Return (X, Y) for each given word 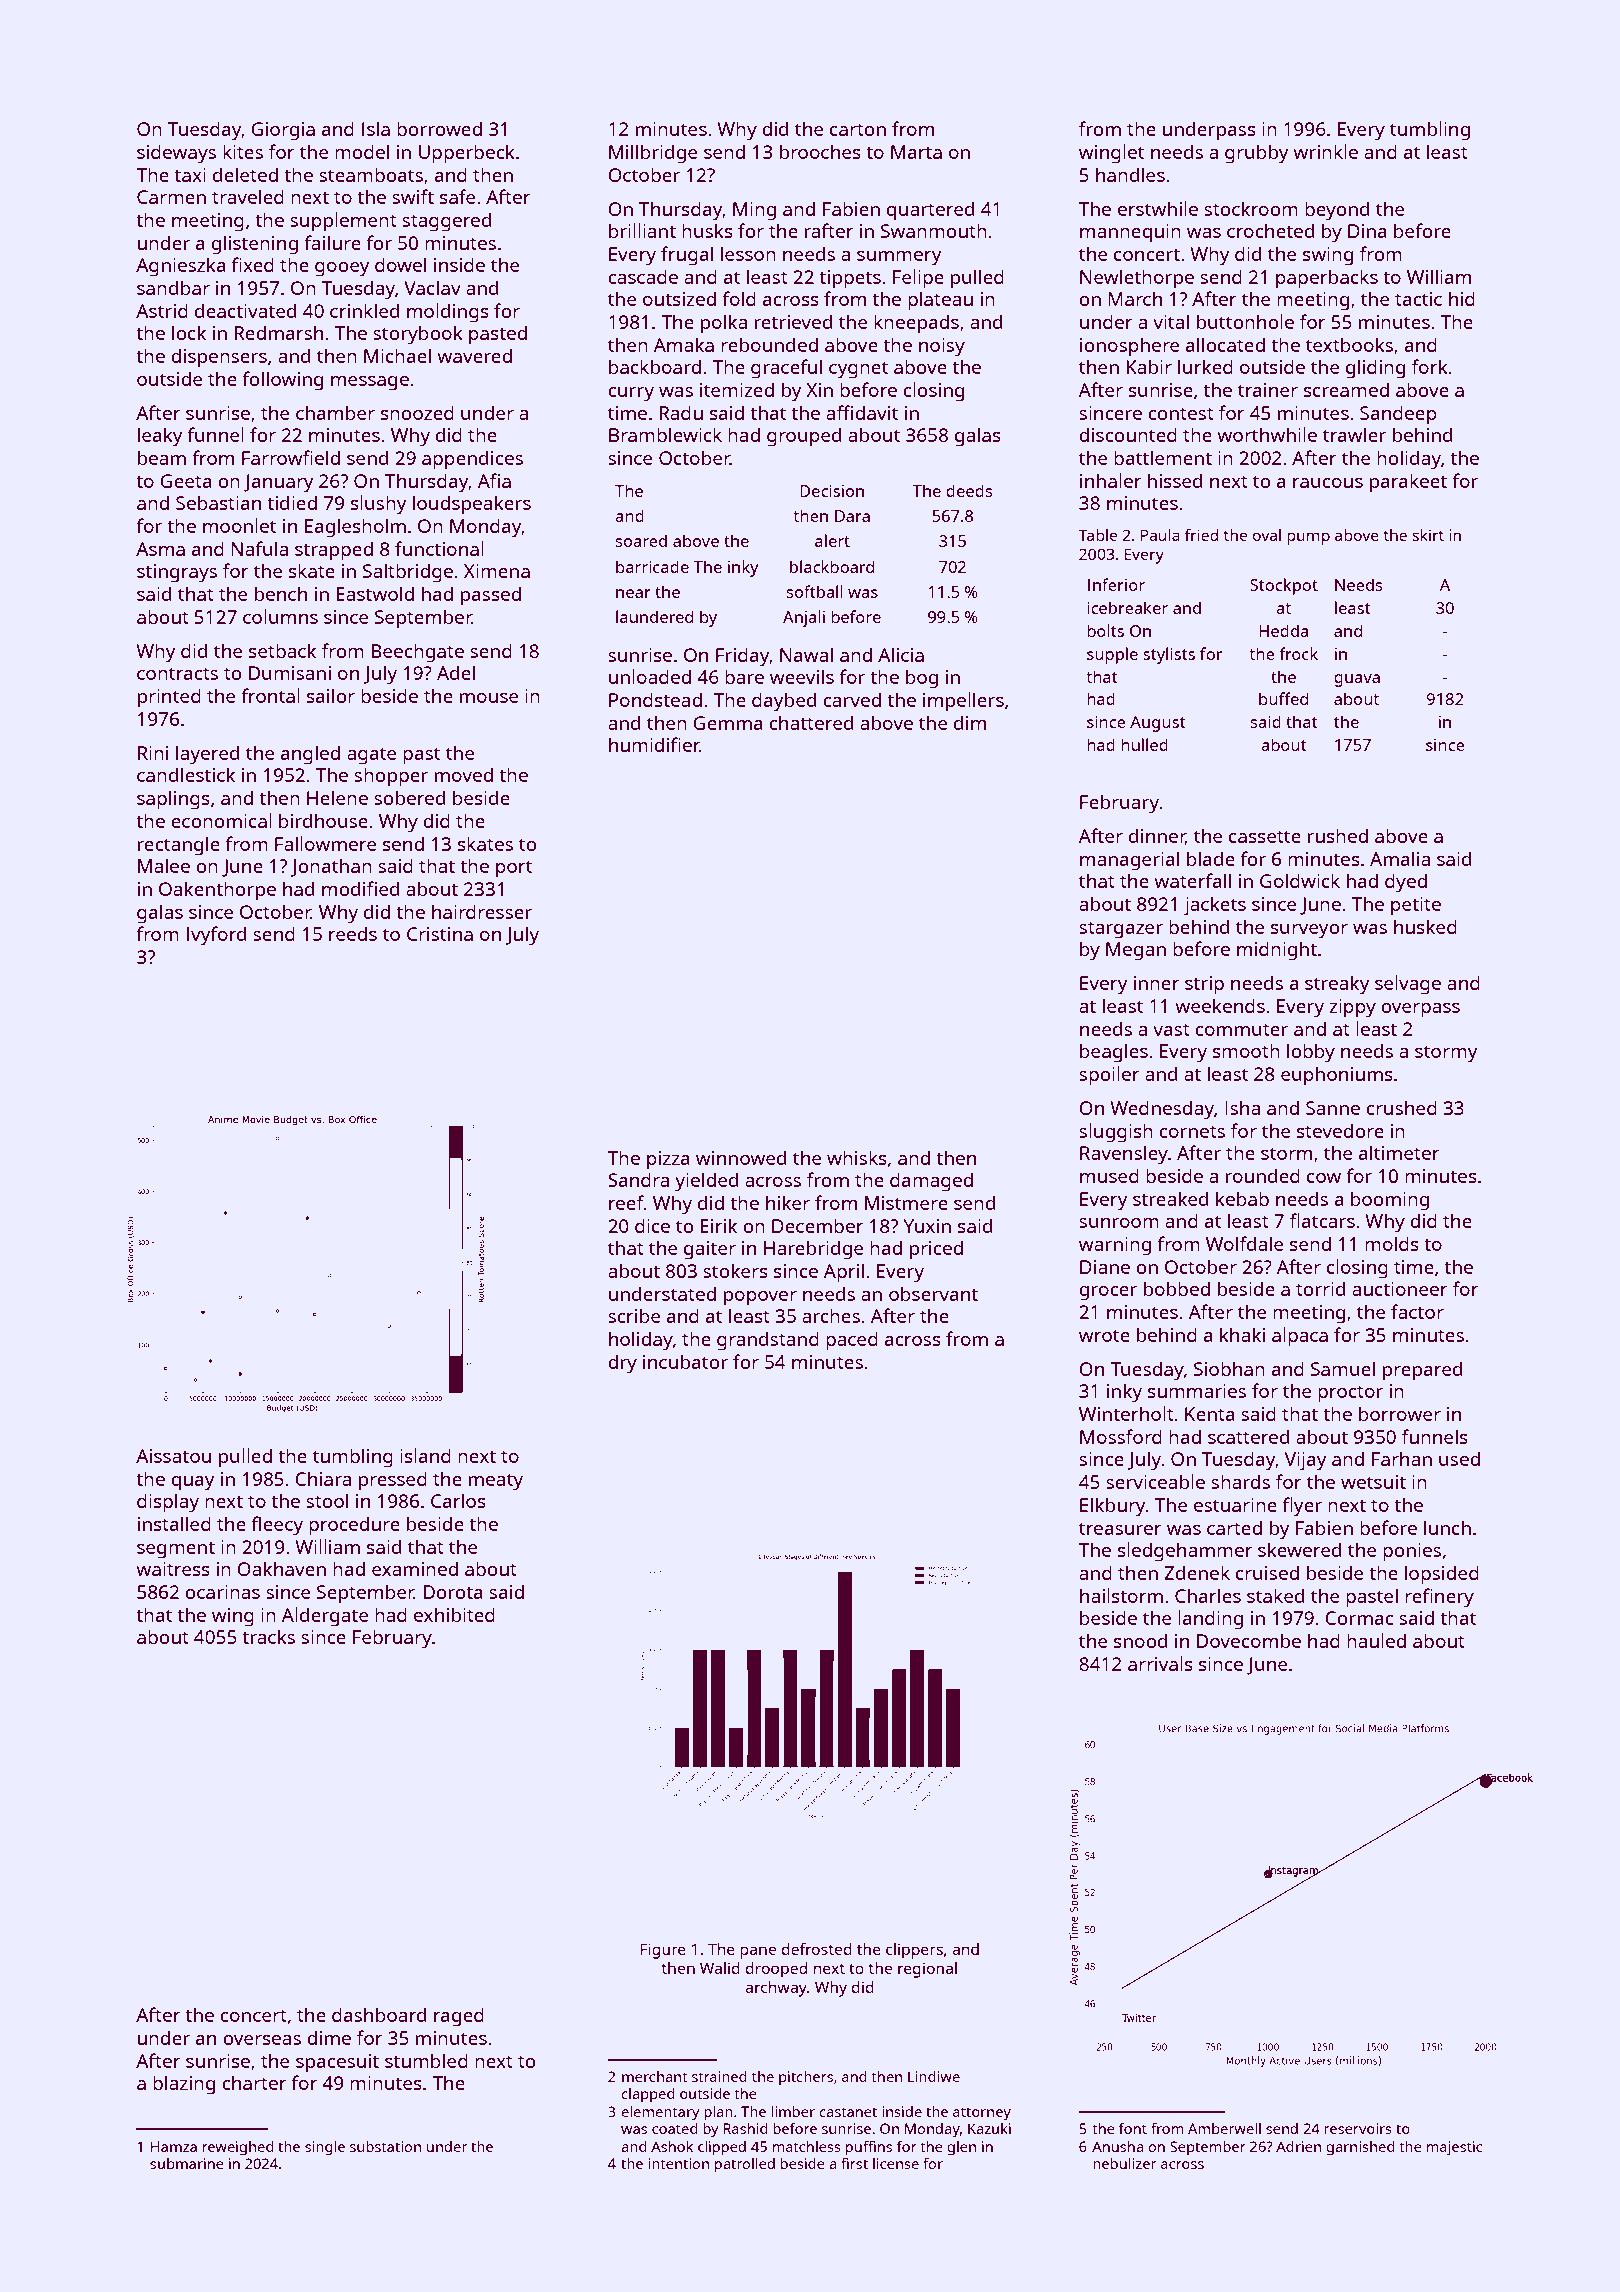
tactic (1418, 299)
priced (936, 1250)
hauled (1376, 1640)
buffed (1283, 698)
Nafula (259, 548)
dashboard (379, 2014)
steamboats (371, 174)
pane (758, 1952)
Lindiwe (934, 2076)
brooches (820, 151)
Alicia (901, 654)
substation (385, 2146)
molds (1392, 1243)
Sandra (638, 1180)
